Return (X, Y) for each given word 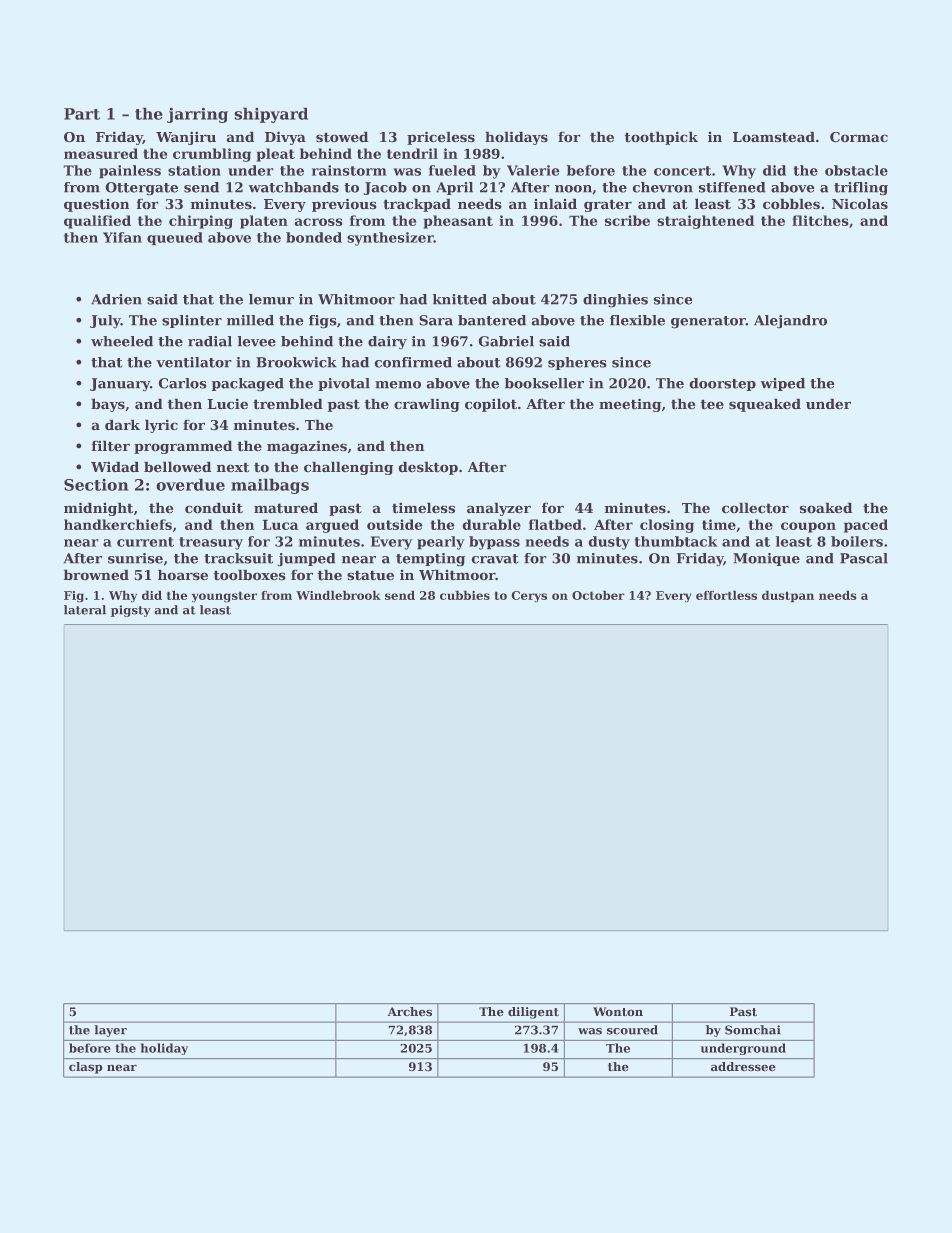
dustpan (788, 596)
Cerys (529, 597)
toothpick (661, 138)
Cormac (859, 137)
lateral (85, 610)
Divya (285, 138)
